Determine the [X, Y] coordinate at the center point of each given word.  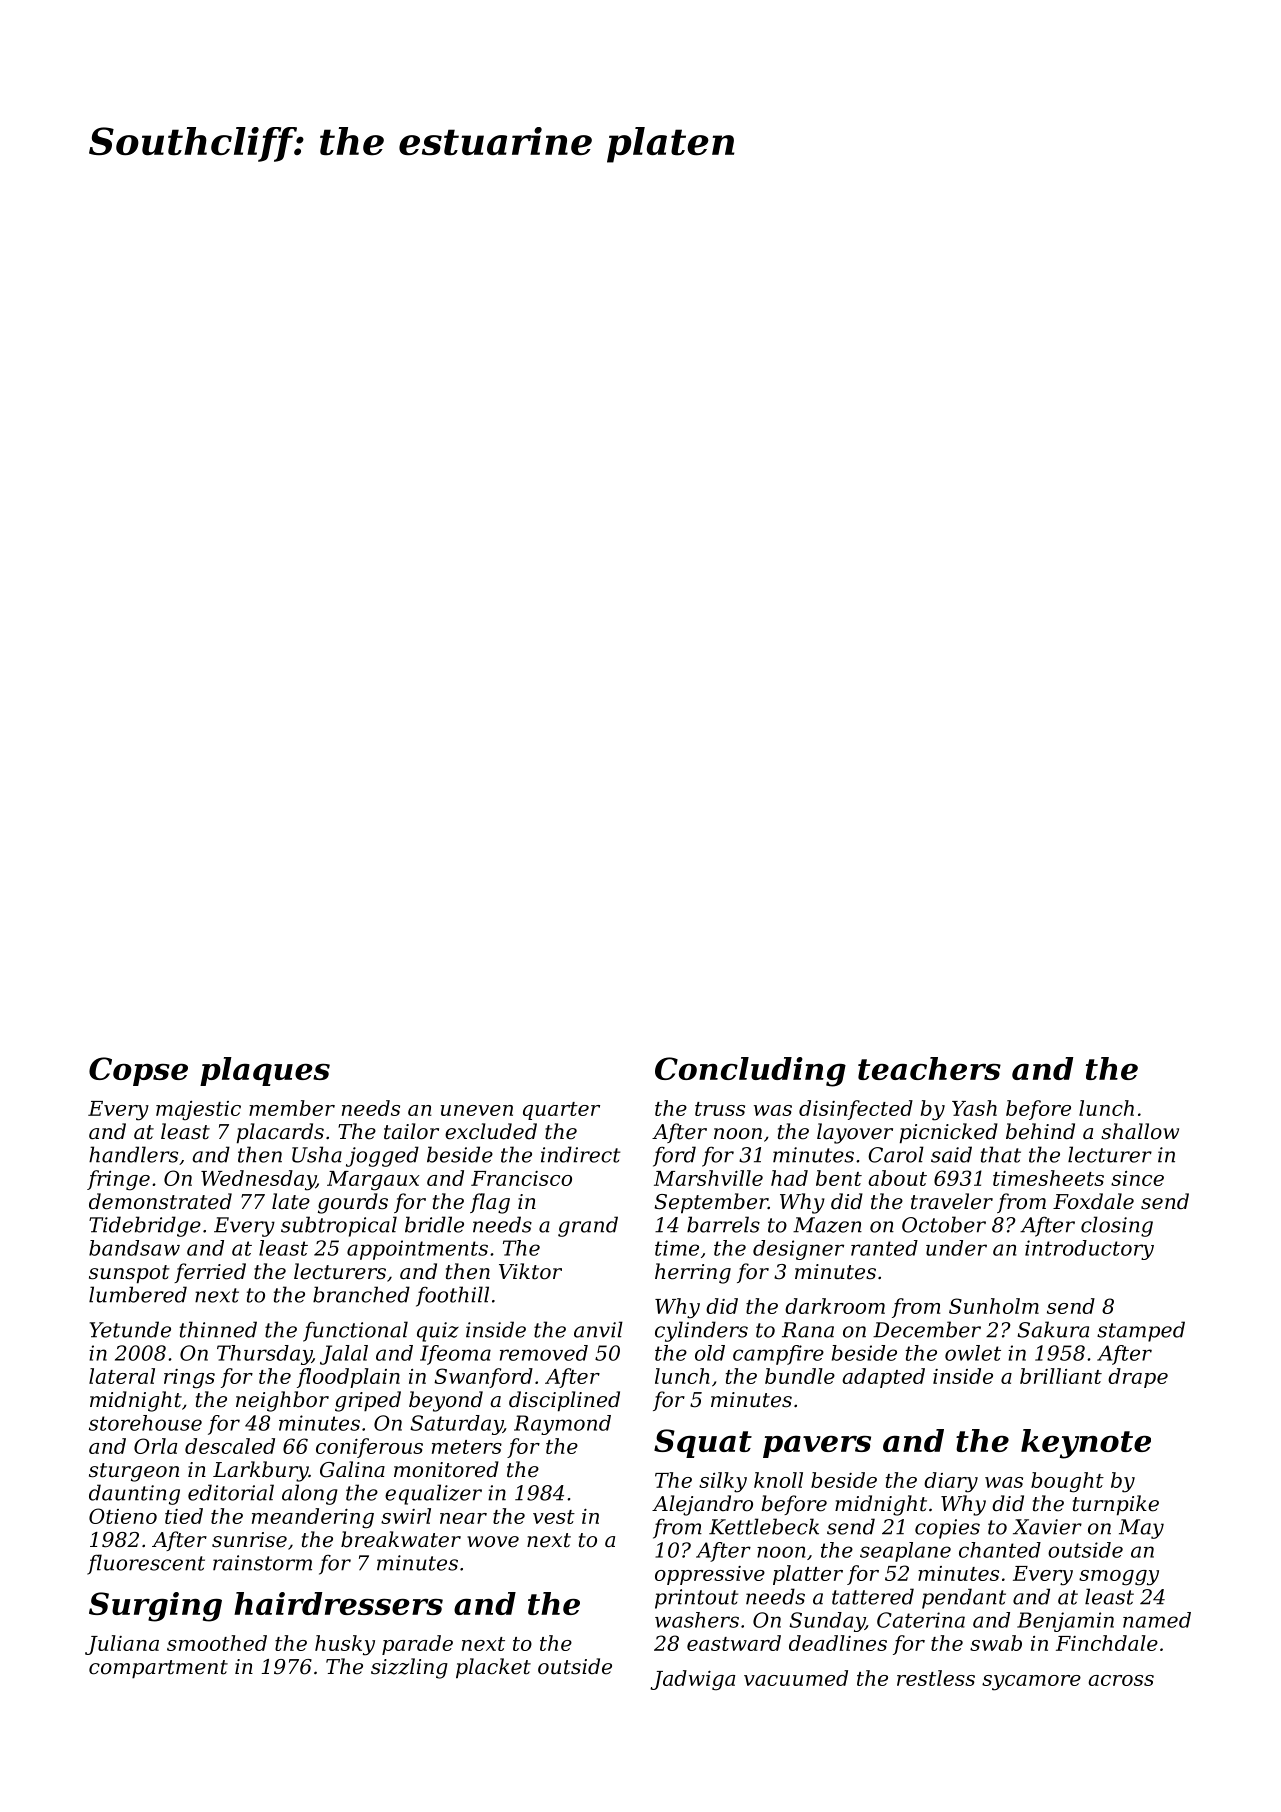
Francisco [521, 1178]
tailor [411, 1131]
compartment [158, 1669]
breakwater [401, 1539]
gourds [353, 1203]
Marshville [708, 1178]
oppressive [710, 1575]
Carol [896, 1154]
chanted [1000, 1550]
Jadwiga [692, 1680]
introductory [1089, 1250]
